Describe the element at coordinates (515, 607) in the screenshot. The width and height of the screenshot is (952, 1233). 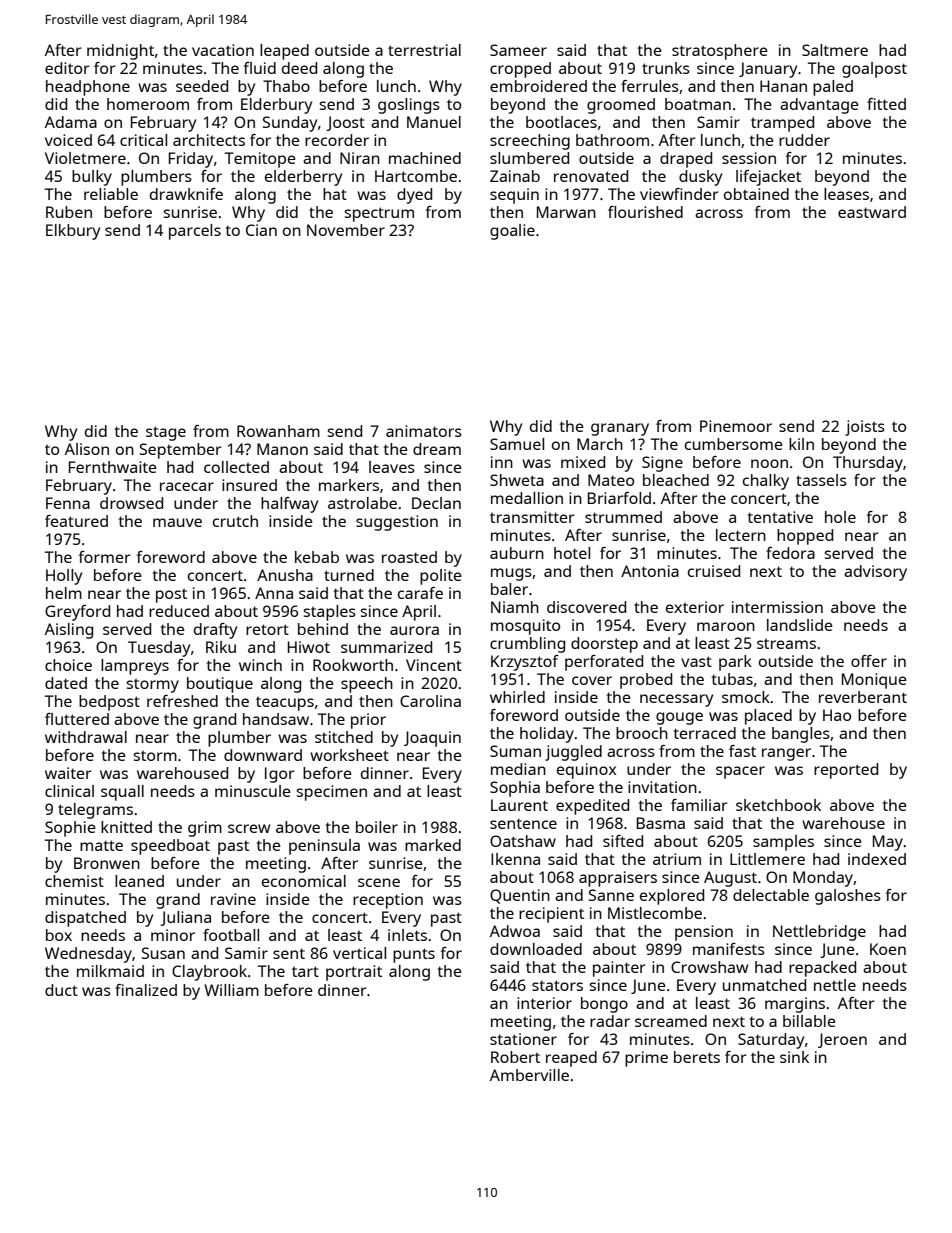
I see `Niamh` at that location.
